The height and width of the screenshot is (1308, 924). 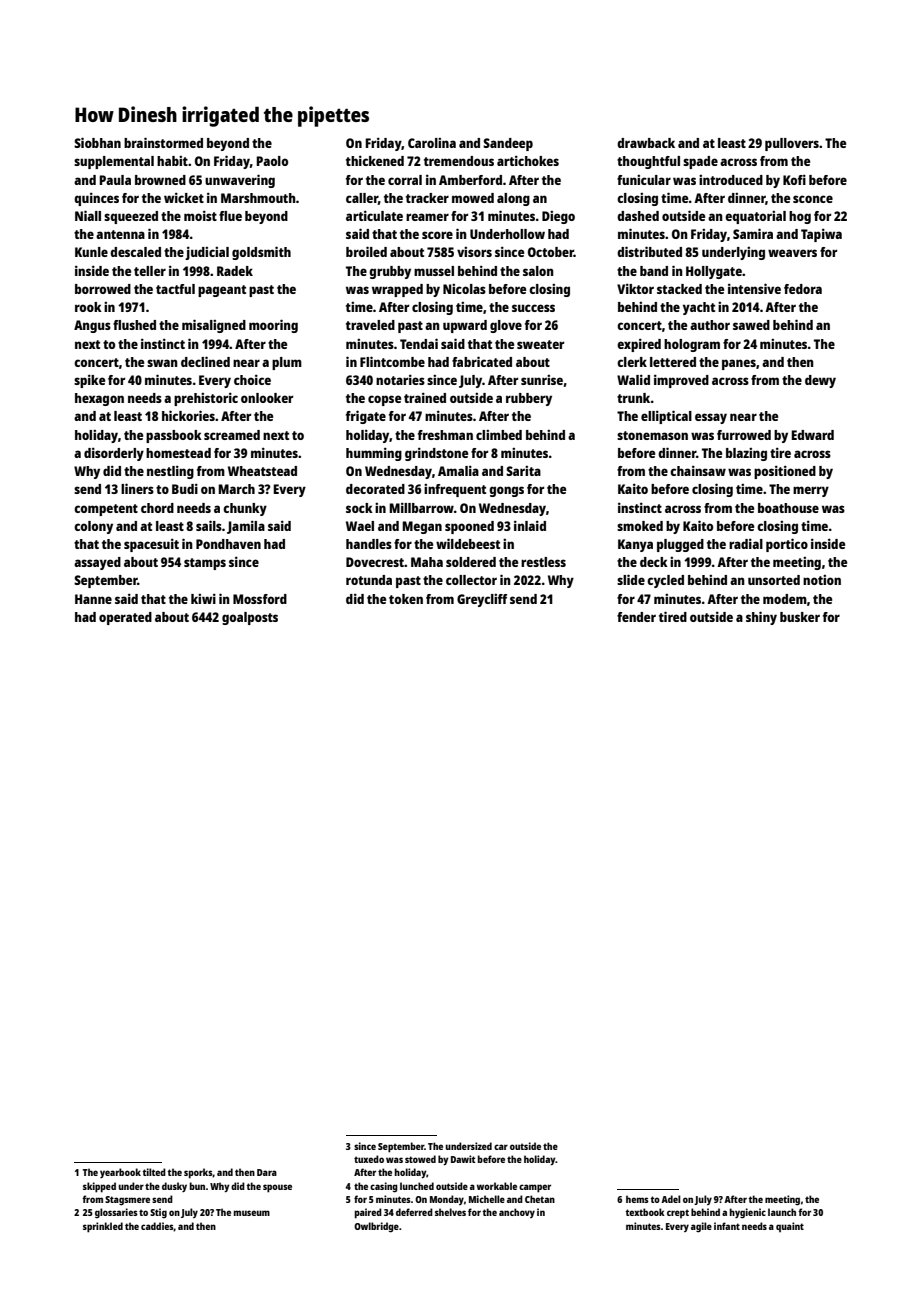 What do you see at coordinates (203, 598) in the screenshot?
I see `kiwi` at bounding box center [203, 598].
